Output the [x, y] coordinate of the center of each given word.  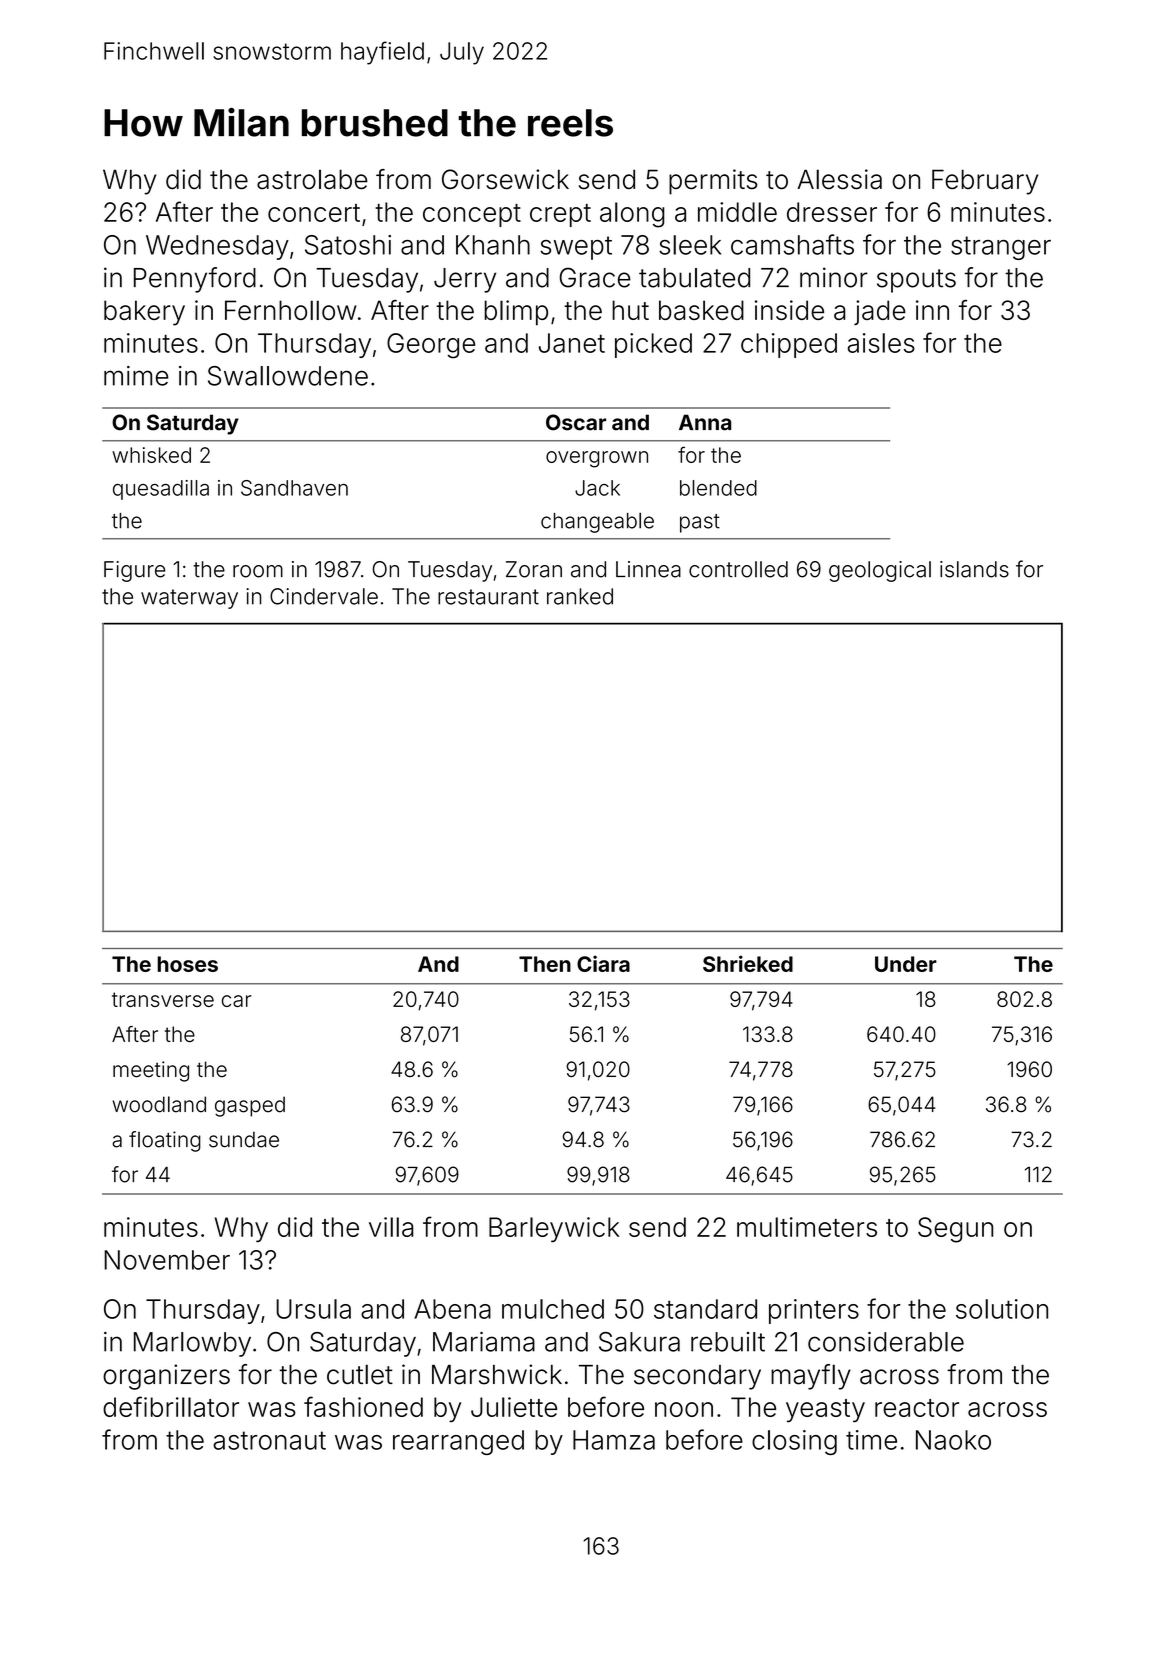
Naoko [953, 1440]
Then [545, 964]
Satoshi [348, 245]
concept [472, 215]
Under [906, 964]
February [985, 182]
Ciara [603, 963]
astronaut [269, 1440]
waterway [189, 599]
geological [880, 571]
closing [794, 1442]
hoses [187, 964]
